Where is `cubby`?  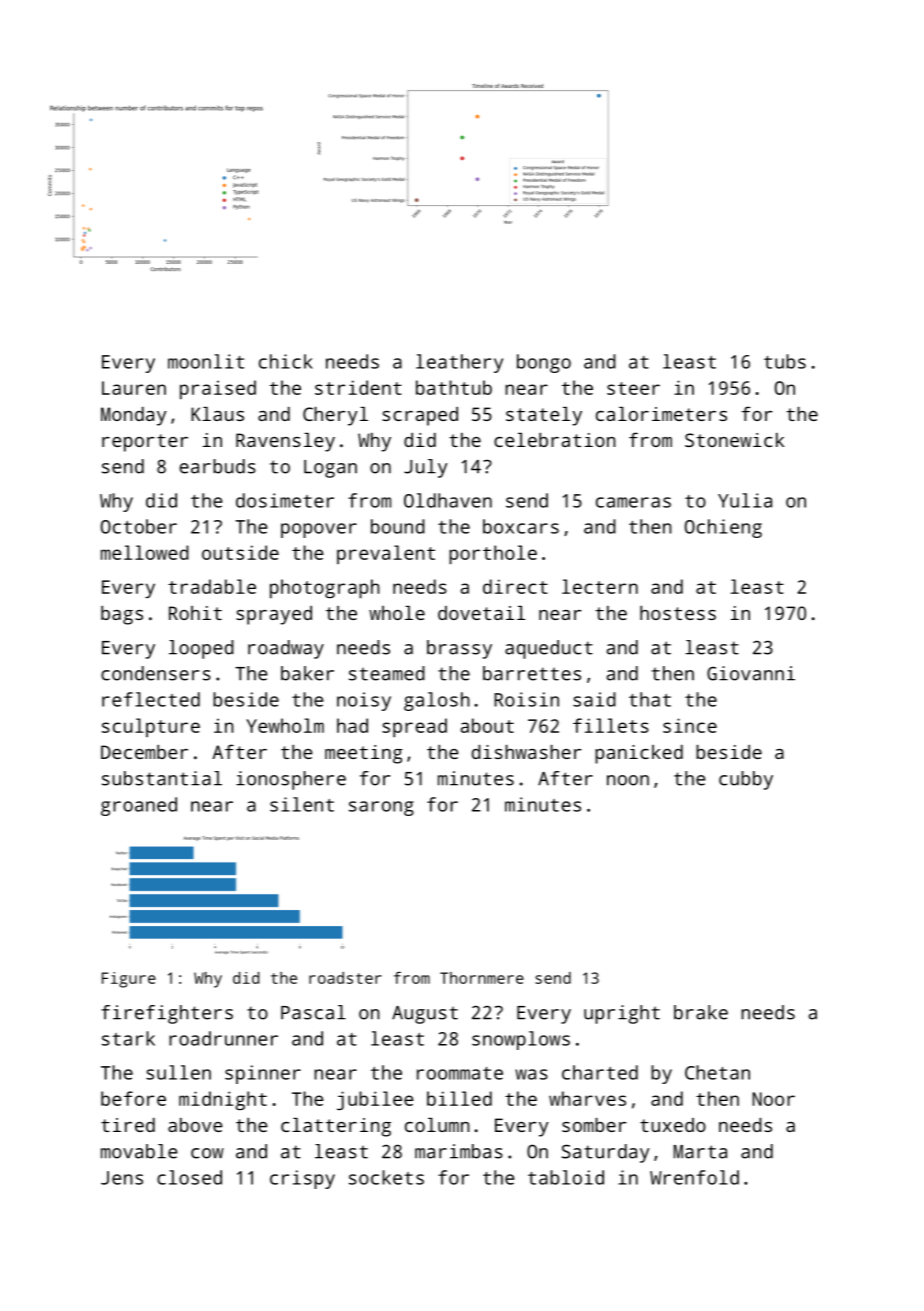 cubby is located at coordinates (746, 780).
